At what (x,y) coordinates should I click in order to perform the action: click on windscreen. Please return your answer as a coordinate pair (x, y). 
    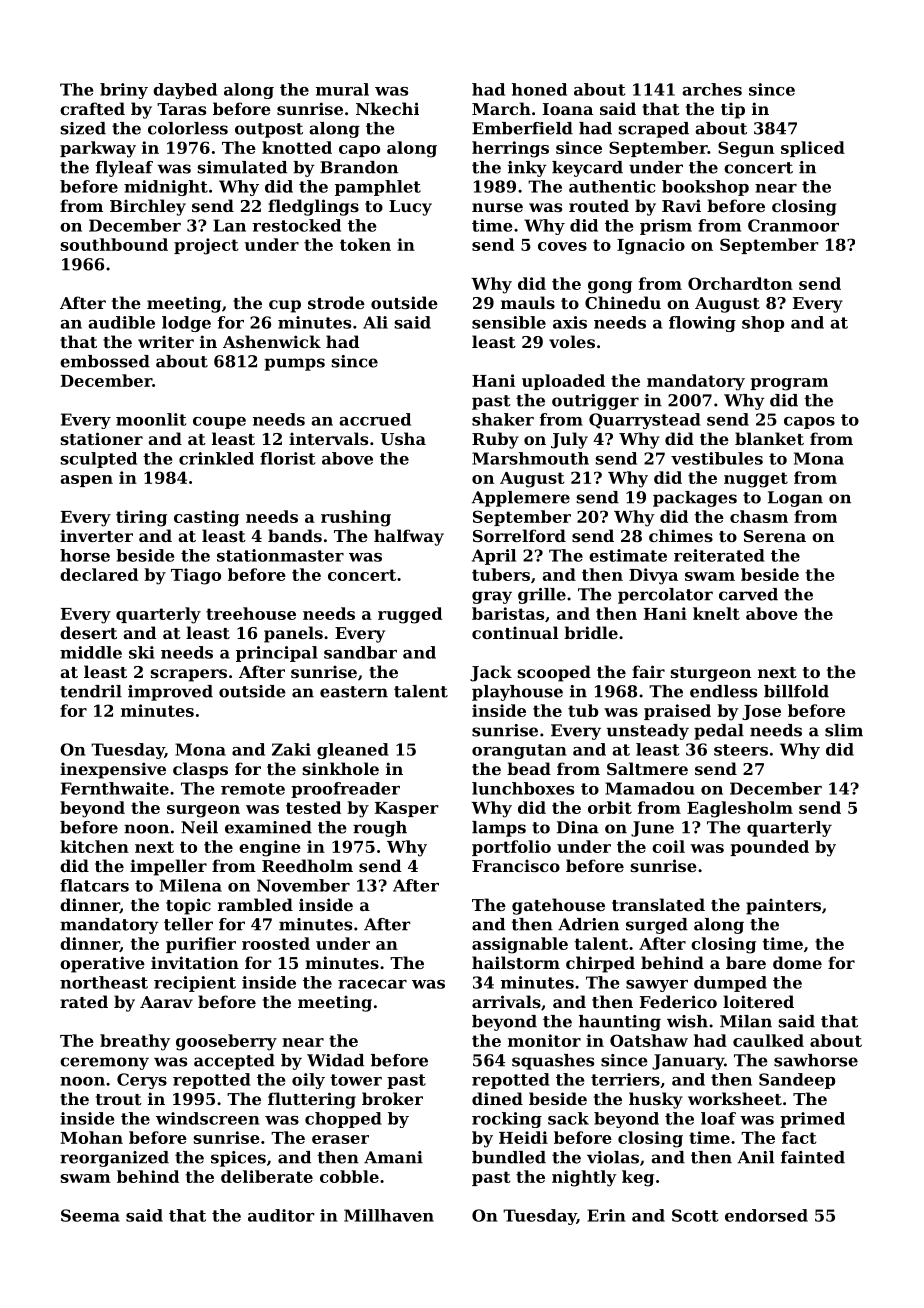
    Looking at the image, I should click on (207, 1118).
